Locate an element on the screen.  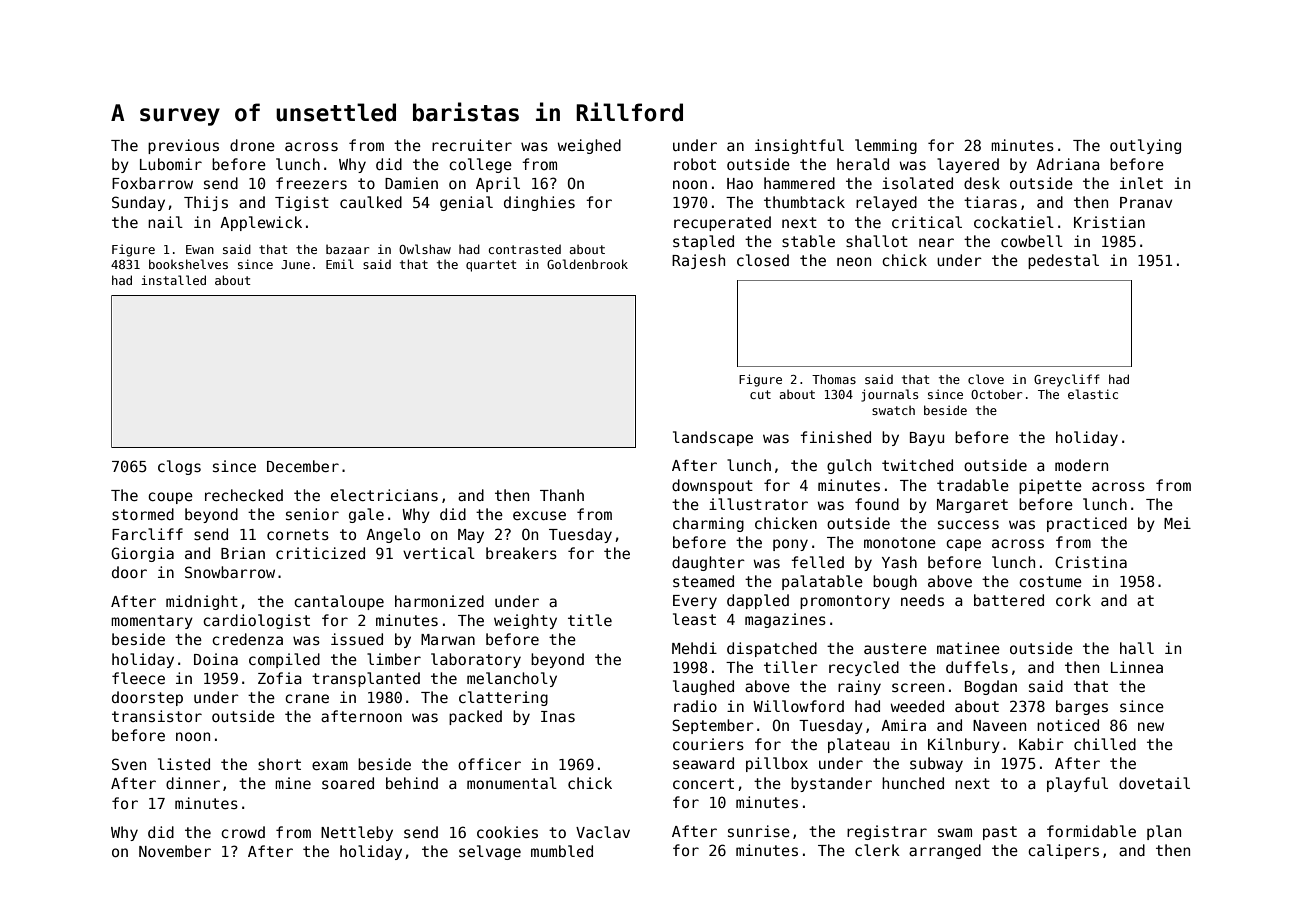
contrasted is located at coordinates (525, 249).
